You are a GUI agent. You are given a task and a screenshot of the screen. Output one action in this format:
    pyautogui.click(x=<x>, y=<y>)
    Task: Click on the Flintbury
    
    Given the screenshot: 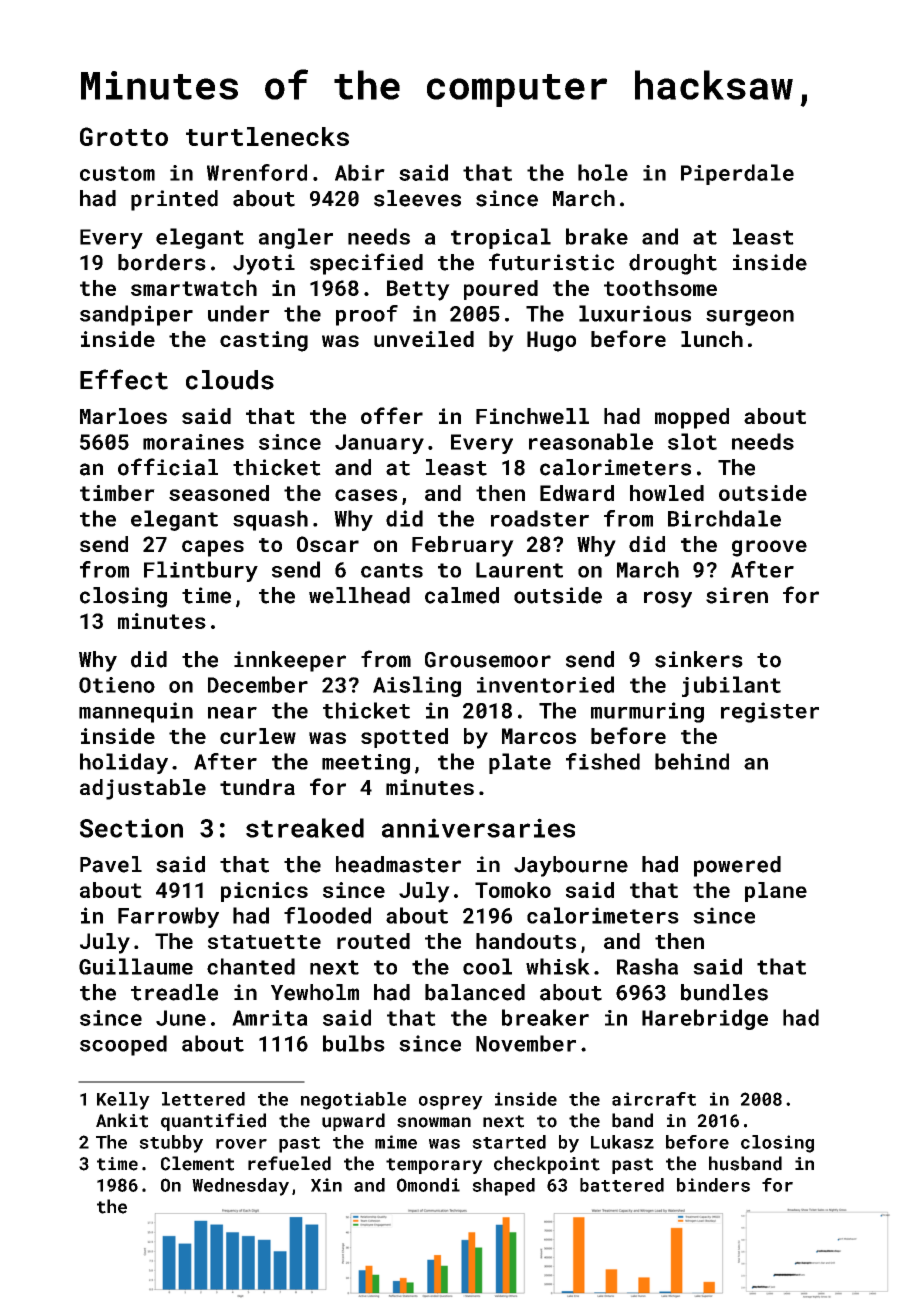 What is the action you would take?
    pyautogui.click(x=201, y=571)
